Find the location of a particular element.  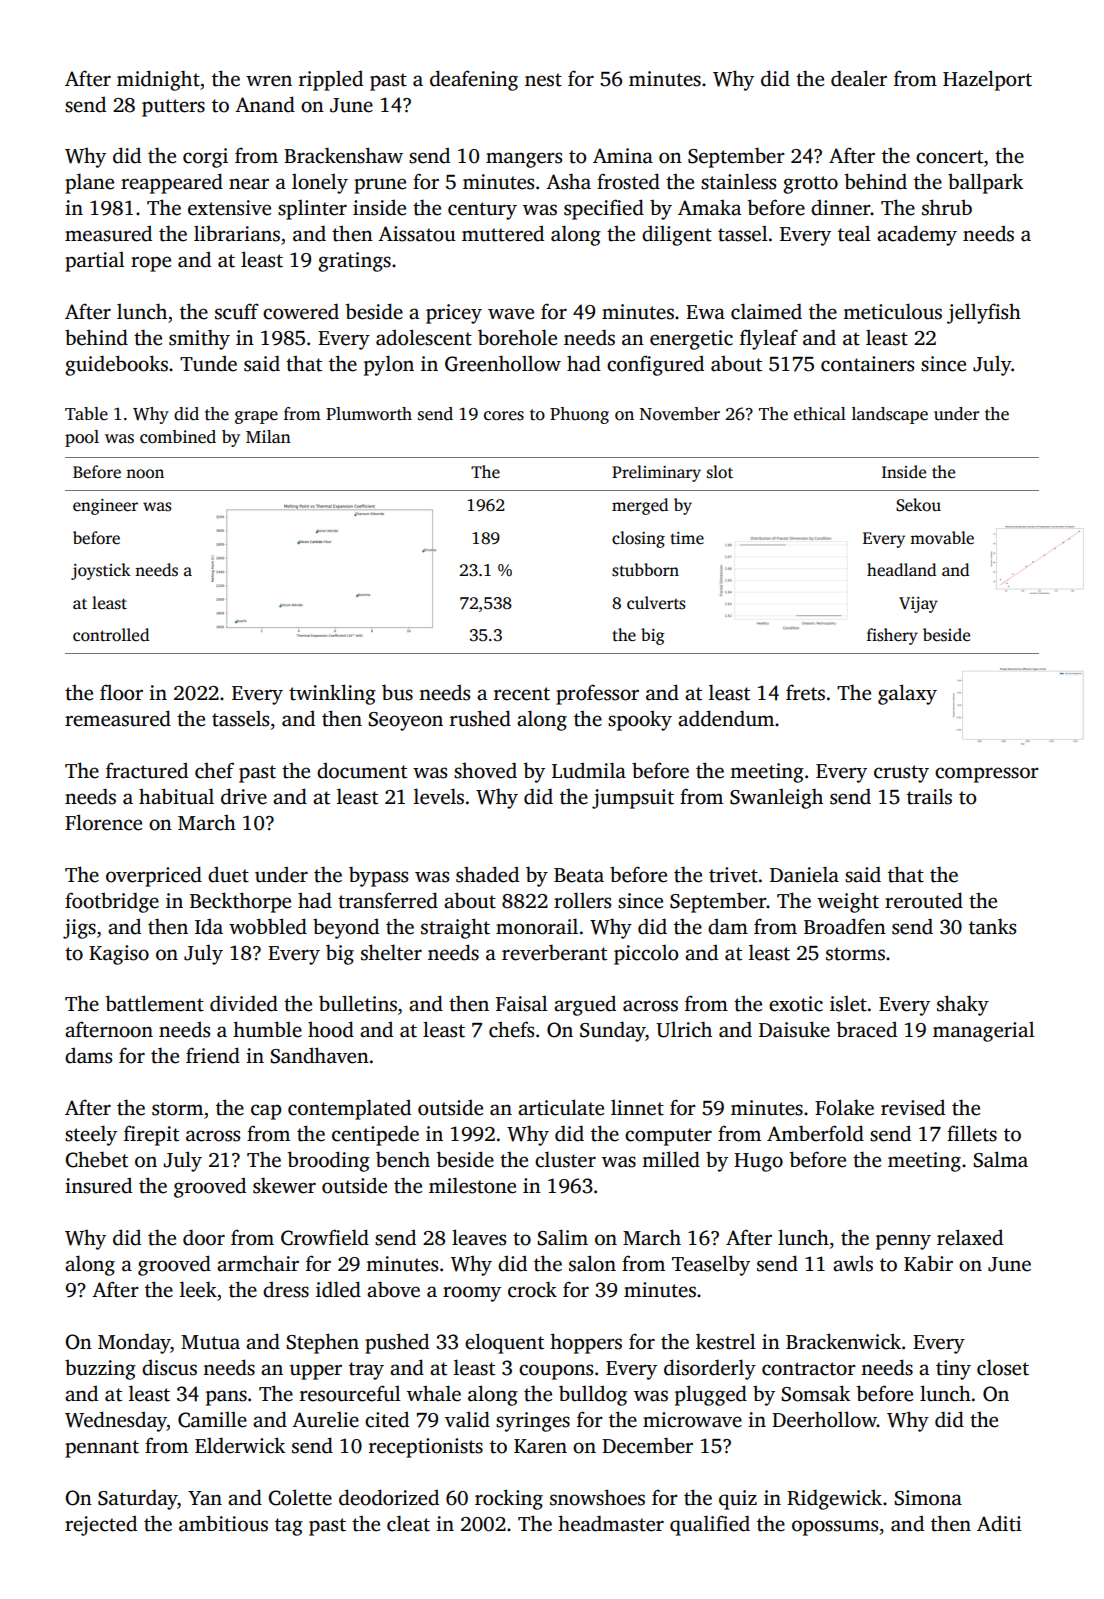

humble is located at coordinates (267, 1029).
